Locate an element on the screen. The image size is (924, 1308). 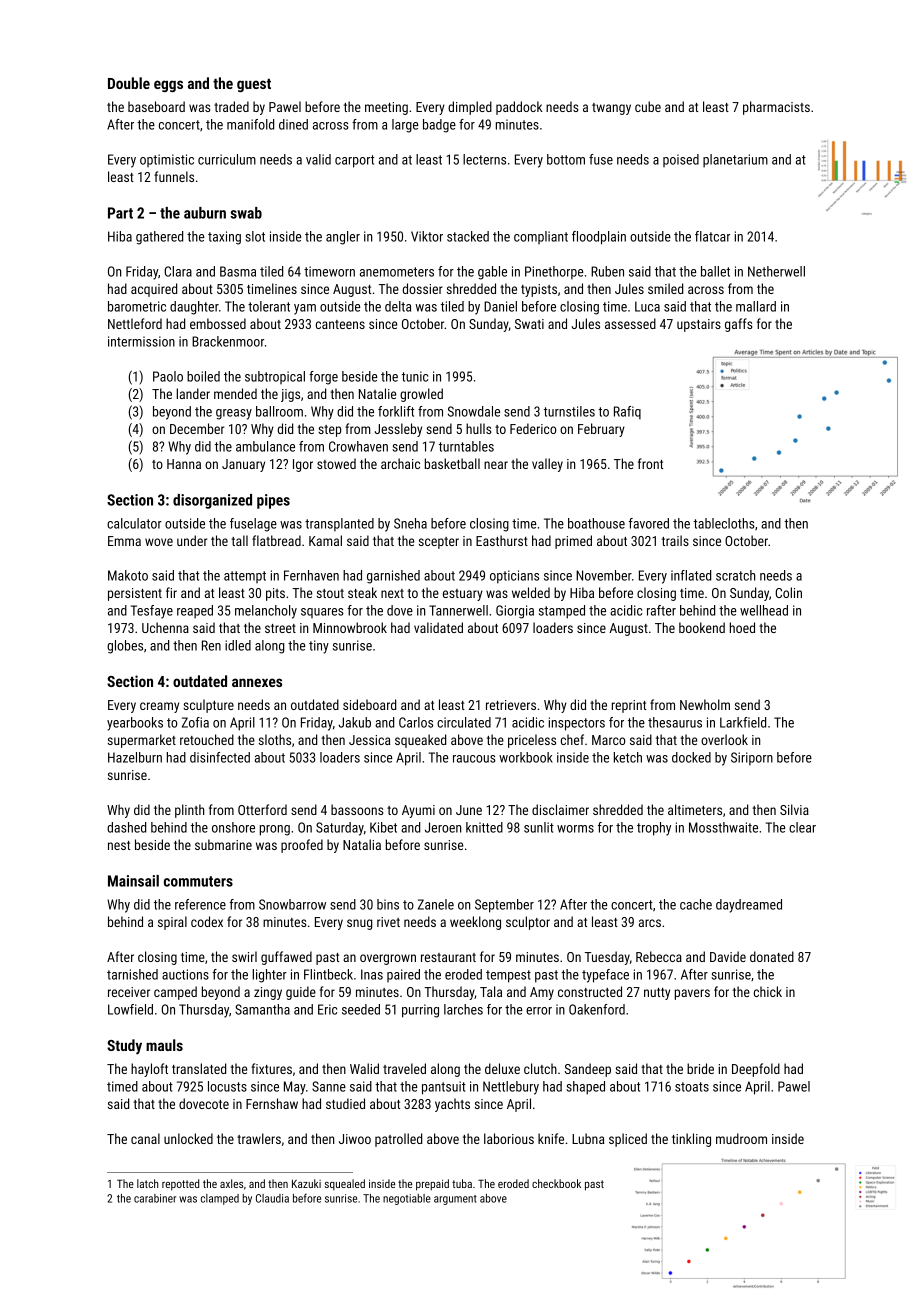
calculator is located at coordinates (134, 523).
